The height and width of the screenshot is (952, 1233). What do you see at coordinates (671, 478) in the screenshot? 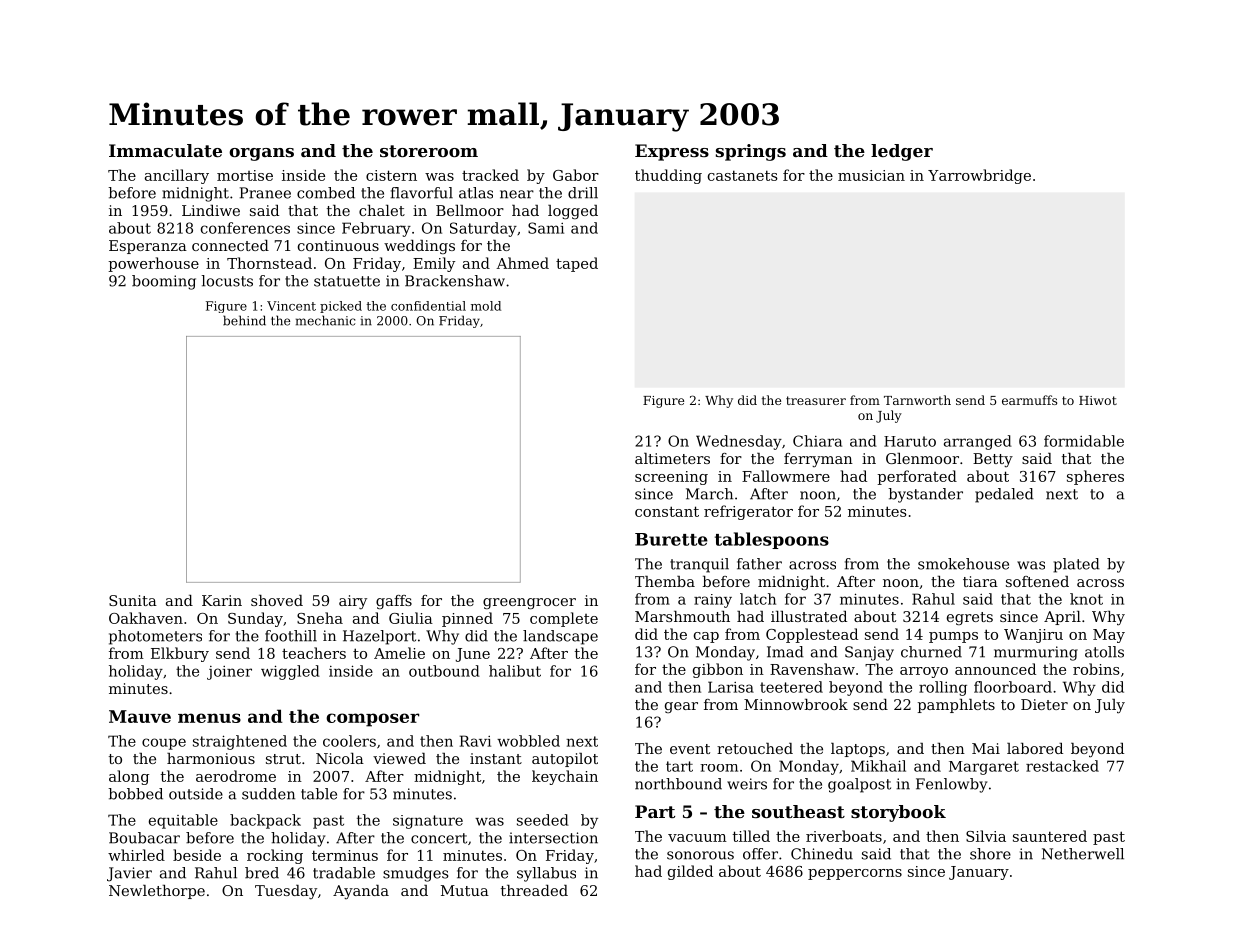
I see `screening` at bounding box center [671, 478].
